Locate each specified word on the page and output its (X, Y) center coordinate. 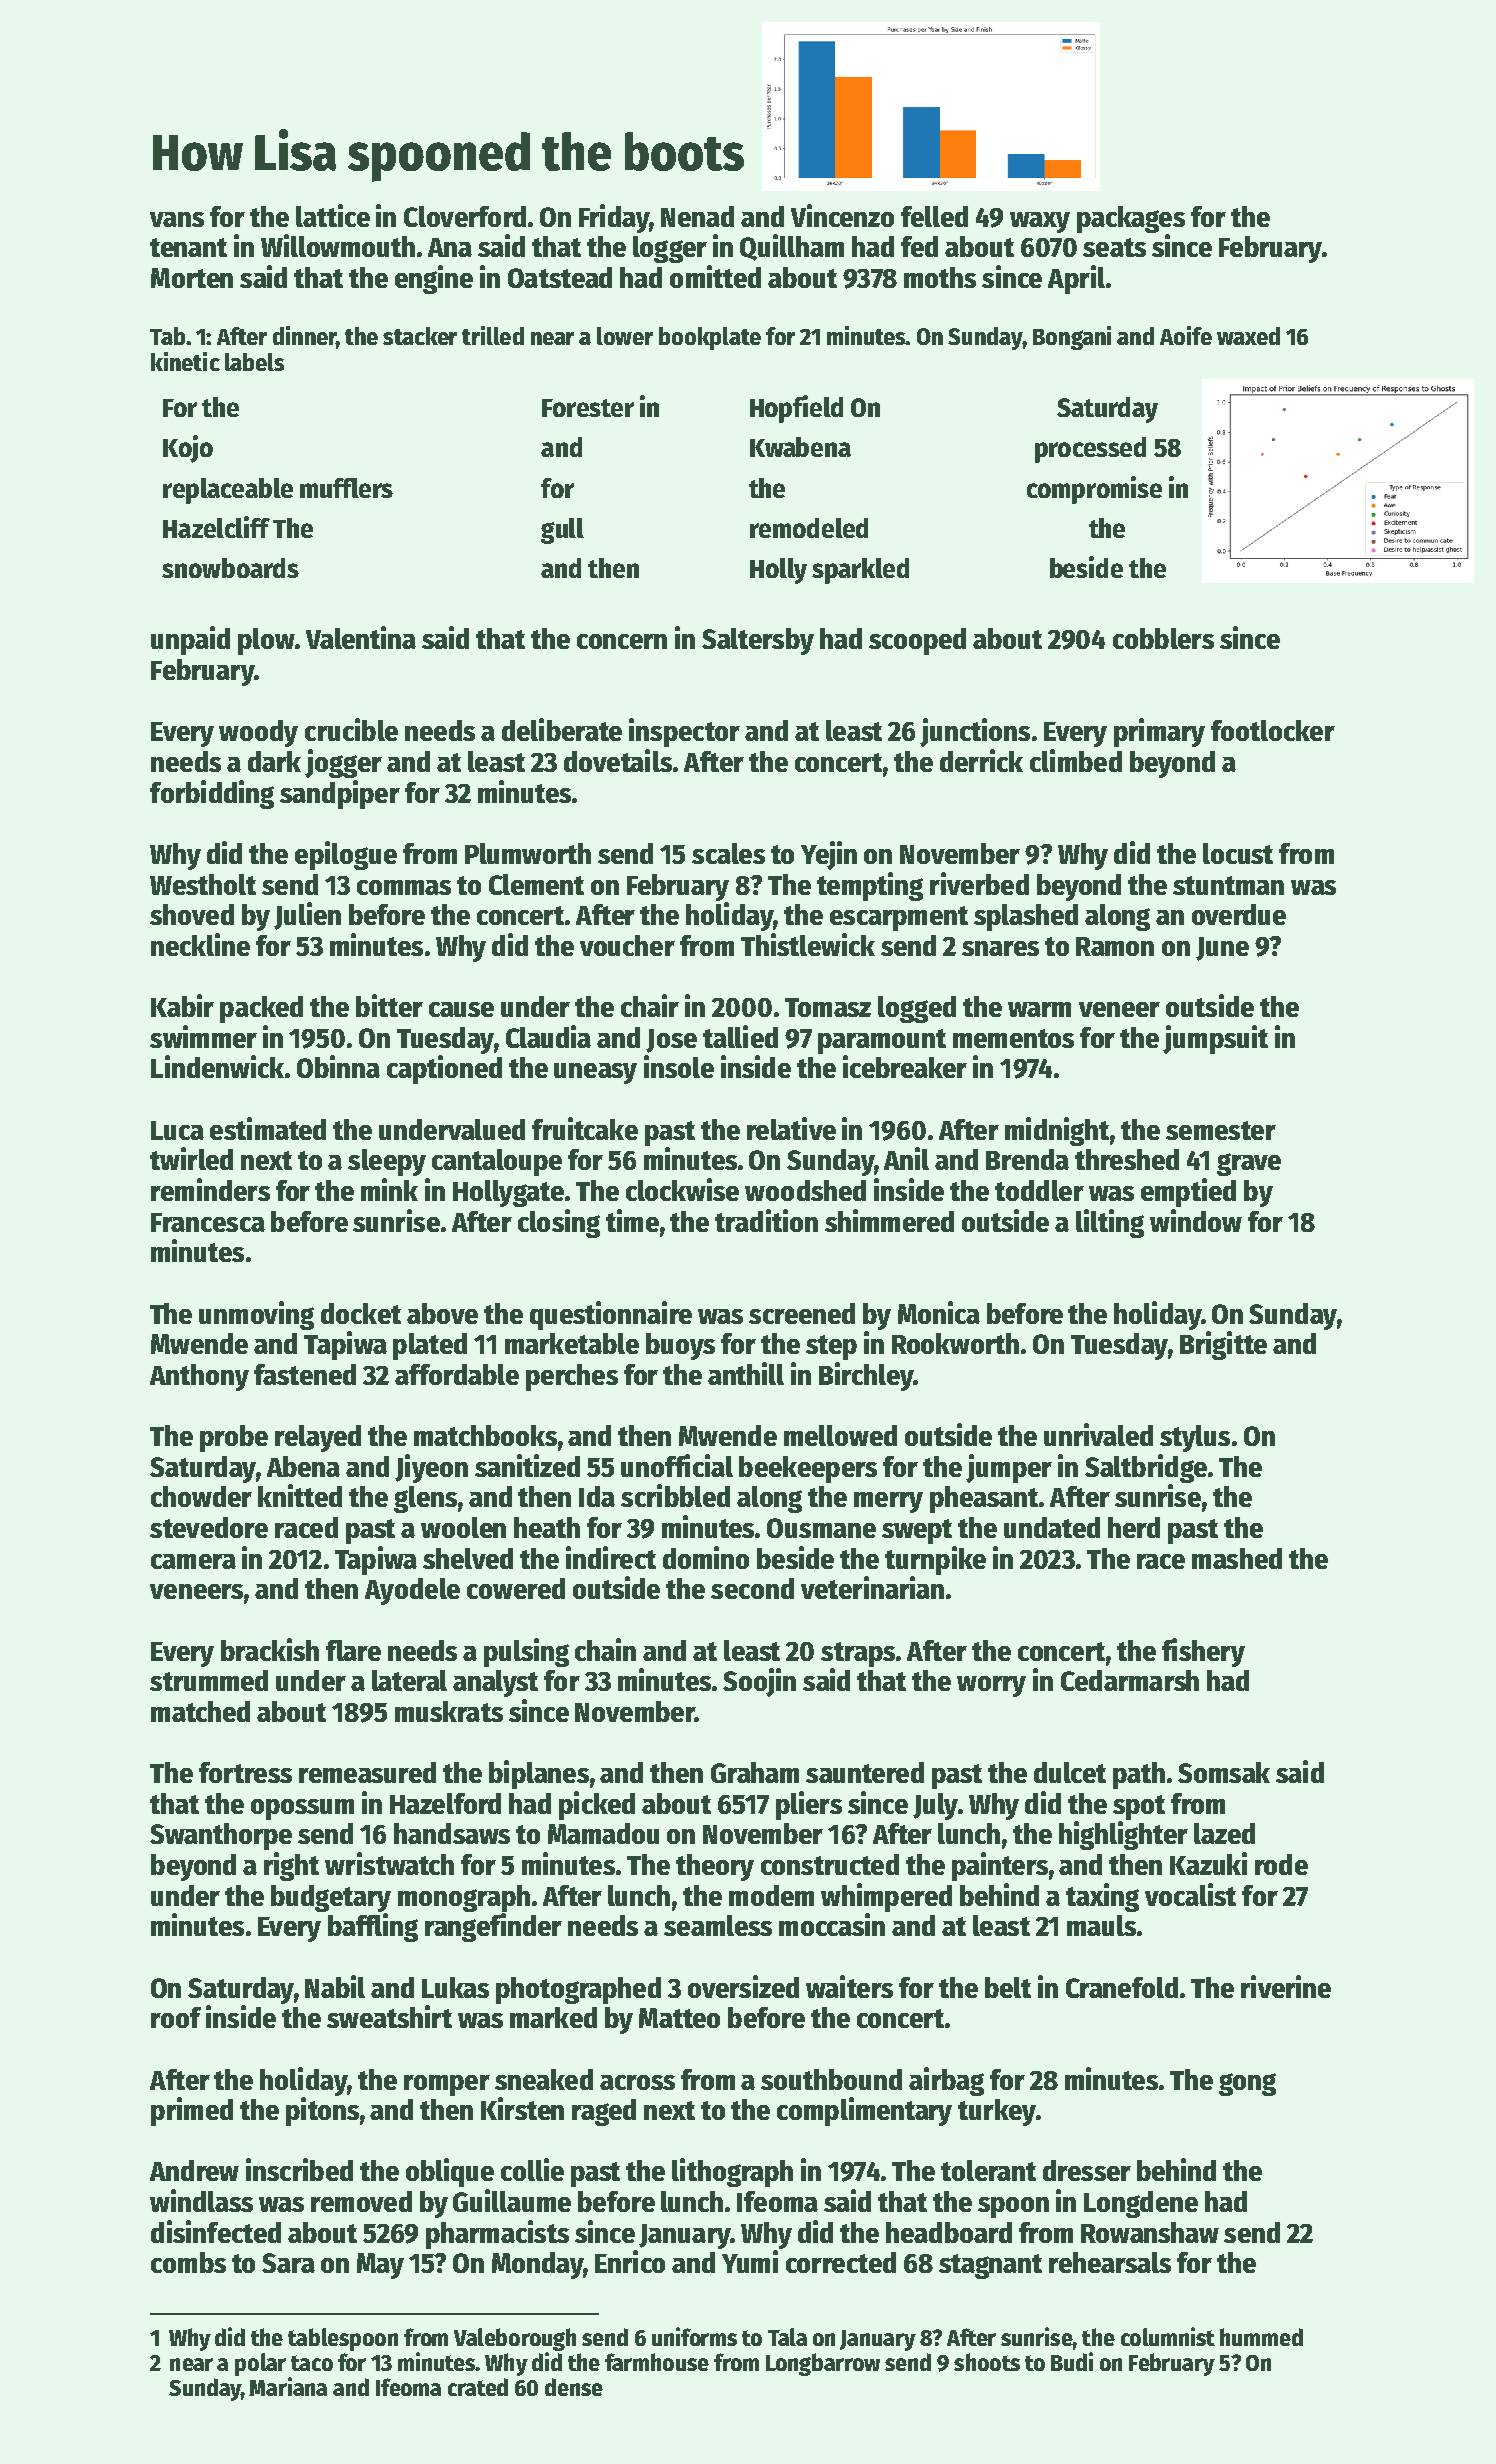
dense (574, 2387)
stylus (1195, 1438)
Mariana (288, 2386)
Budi (1072, 2361)
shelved (468, 1558)
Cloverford (465, 216)
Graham (755, 1772)
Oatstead (560, 277)
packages (1131, 219)
